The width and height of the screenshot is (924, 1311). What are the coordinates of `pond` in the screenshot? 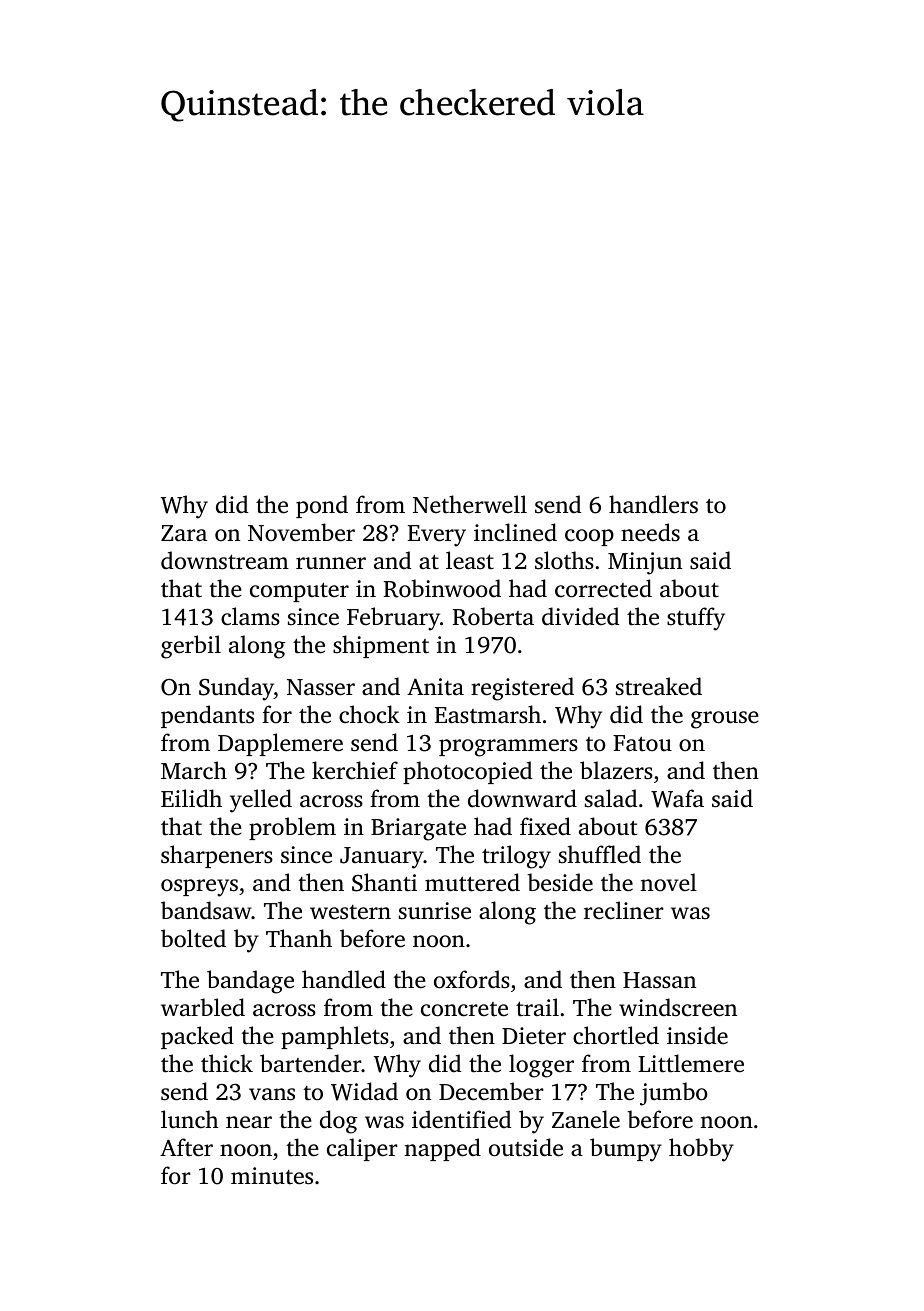 It's located at (322, 506).
